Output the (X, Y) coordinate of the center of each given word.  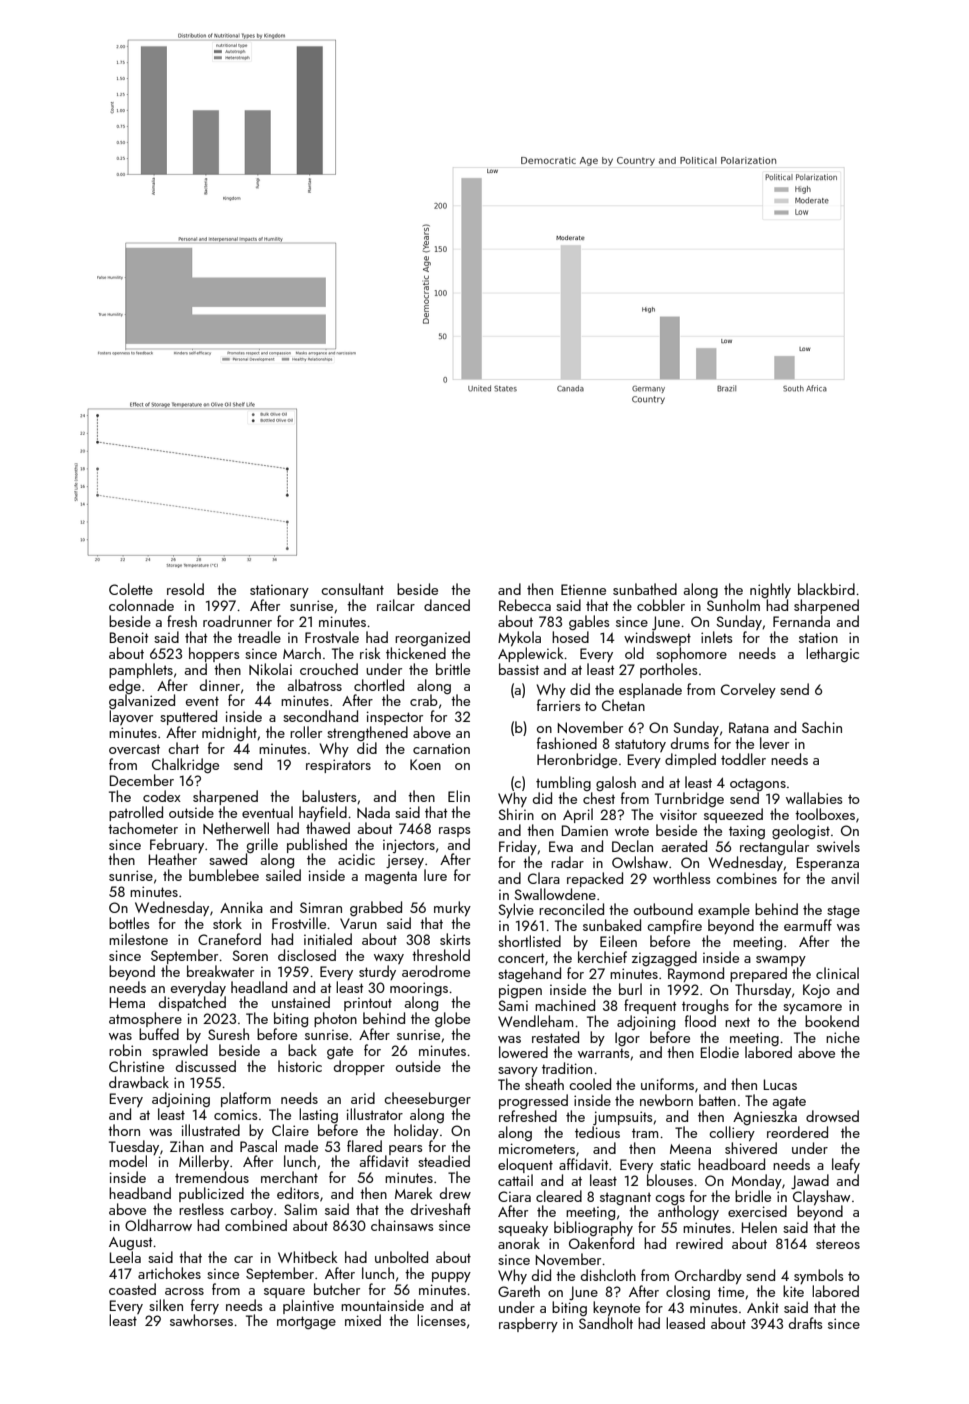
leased (685, 1323)
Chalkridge (185, 765)
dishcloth (608, 1275)
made (301, 1146)
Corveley (748, 690)
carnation (441, 748)
